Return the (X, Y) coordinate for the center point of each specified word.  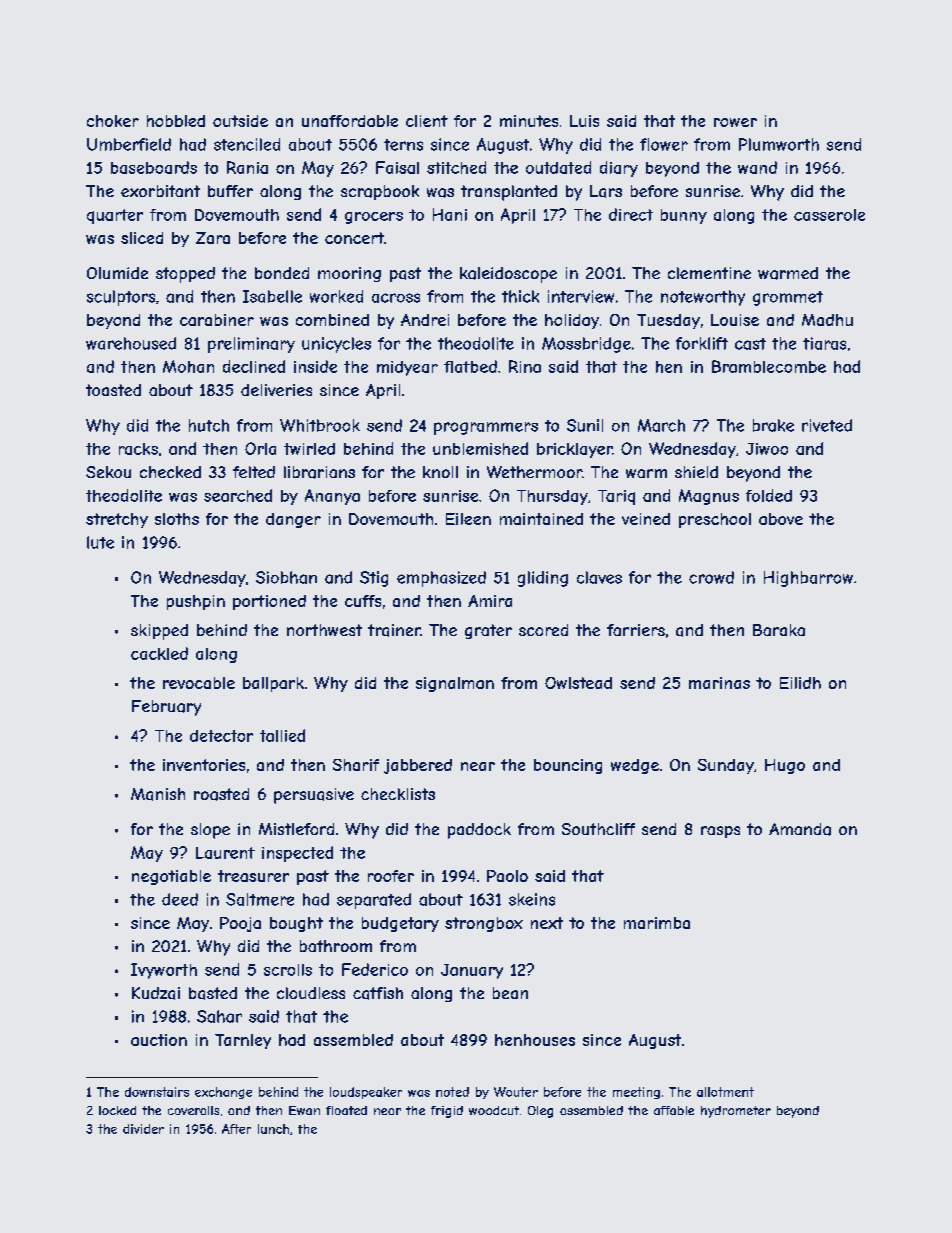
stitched (456, 167)
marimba (657, 923)
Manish (158, 794)
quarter (115, 216)
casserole (829, 215)
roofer (391, 876)
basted (213, 993)
